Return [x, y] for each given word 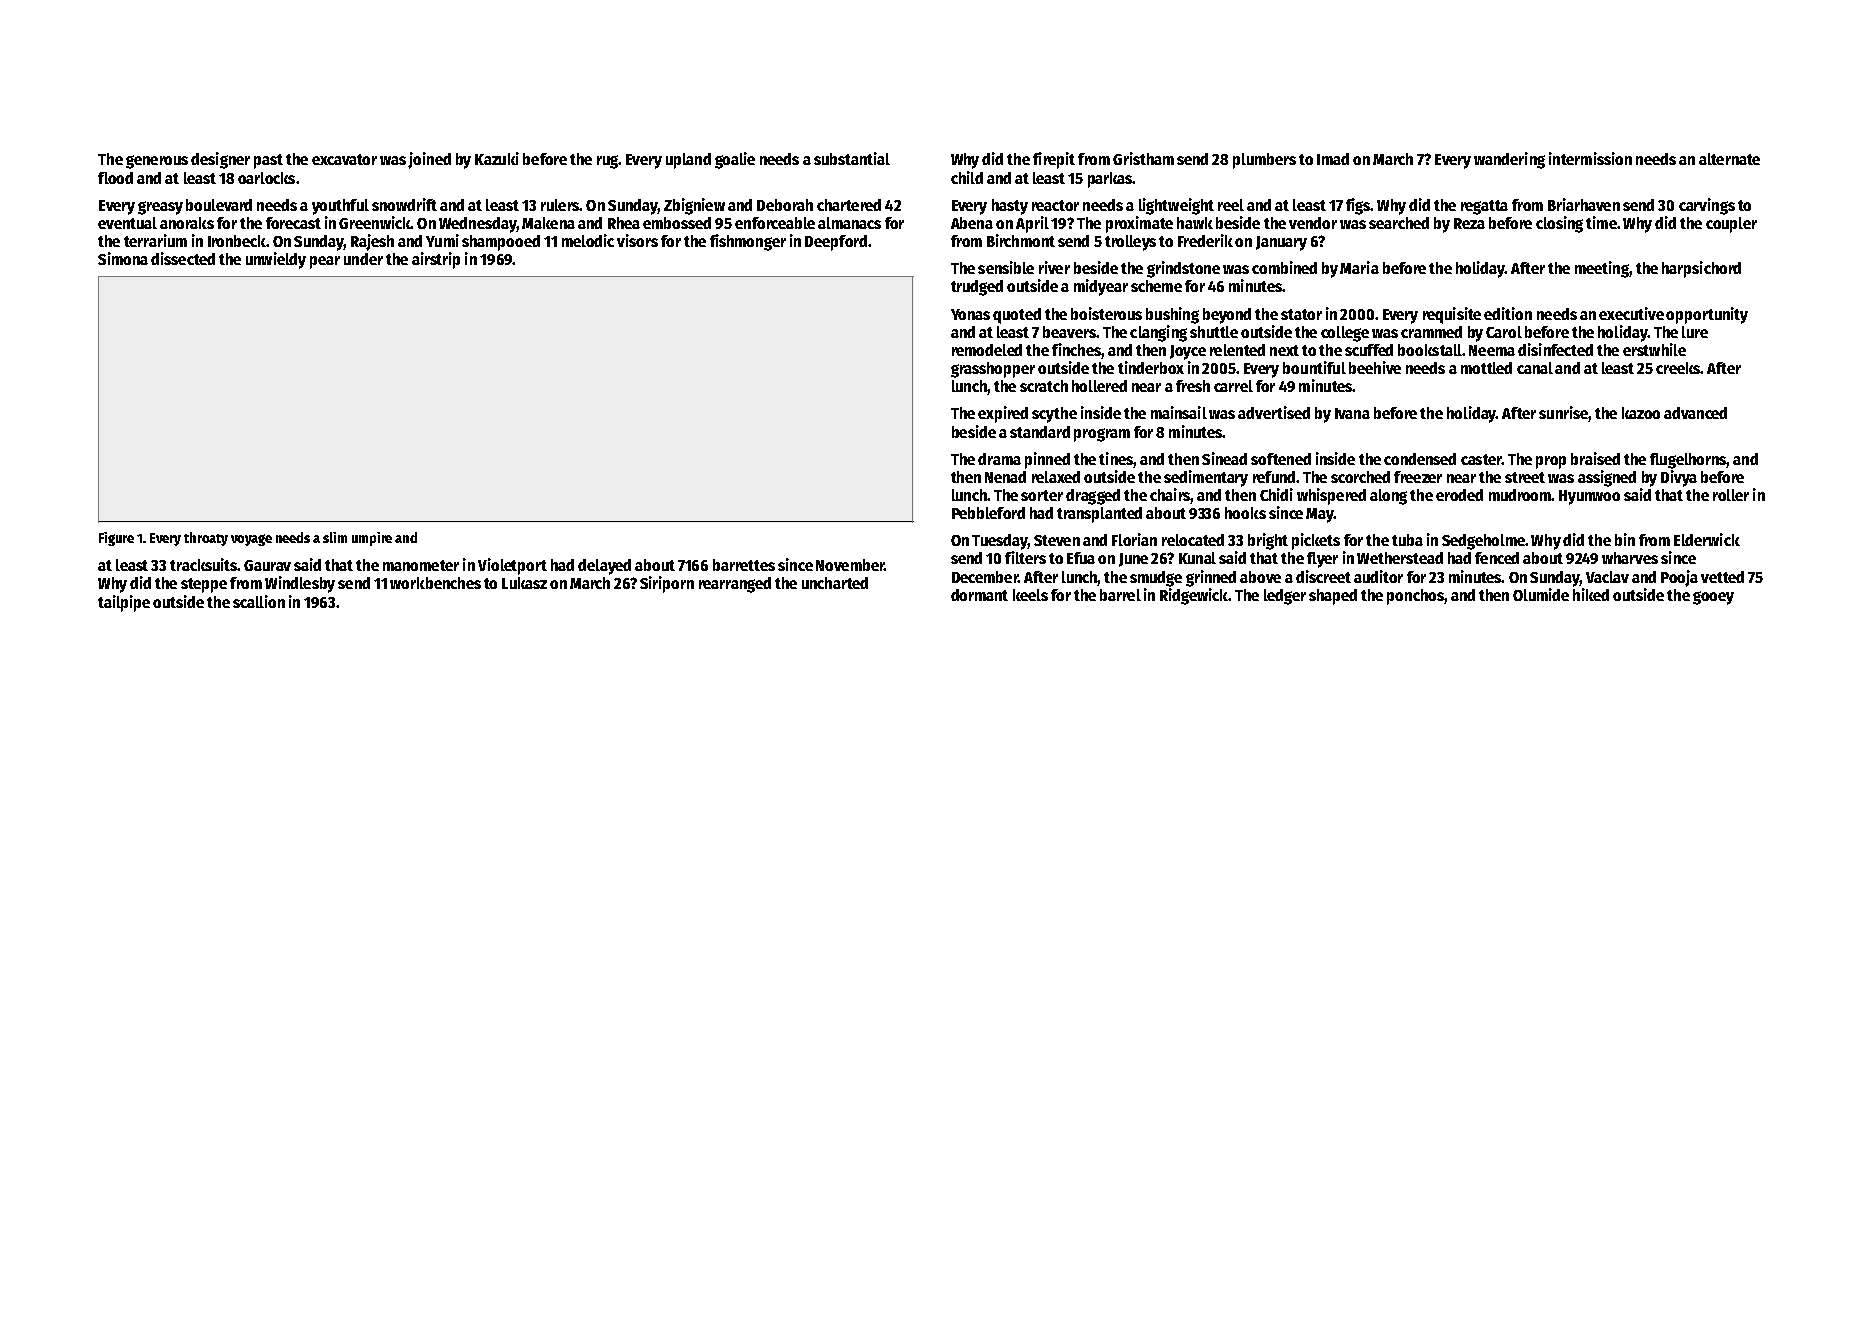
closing [1559, 224]
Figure [116, 539]
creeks [1678, 368]
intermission [1590, 158]
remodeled [987, 350]
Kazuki [497, 158]
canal [1535, 368]
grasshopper [993, 370]
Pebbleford [988, 513]
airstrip [436, 260]
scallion [259, 601]
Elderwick [1707, 539]
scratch [1044, 386]
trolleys [1130, 243]
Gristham [1143, 158]
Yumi [442, 240]
